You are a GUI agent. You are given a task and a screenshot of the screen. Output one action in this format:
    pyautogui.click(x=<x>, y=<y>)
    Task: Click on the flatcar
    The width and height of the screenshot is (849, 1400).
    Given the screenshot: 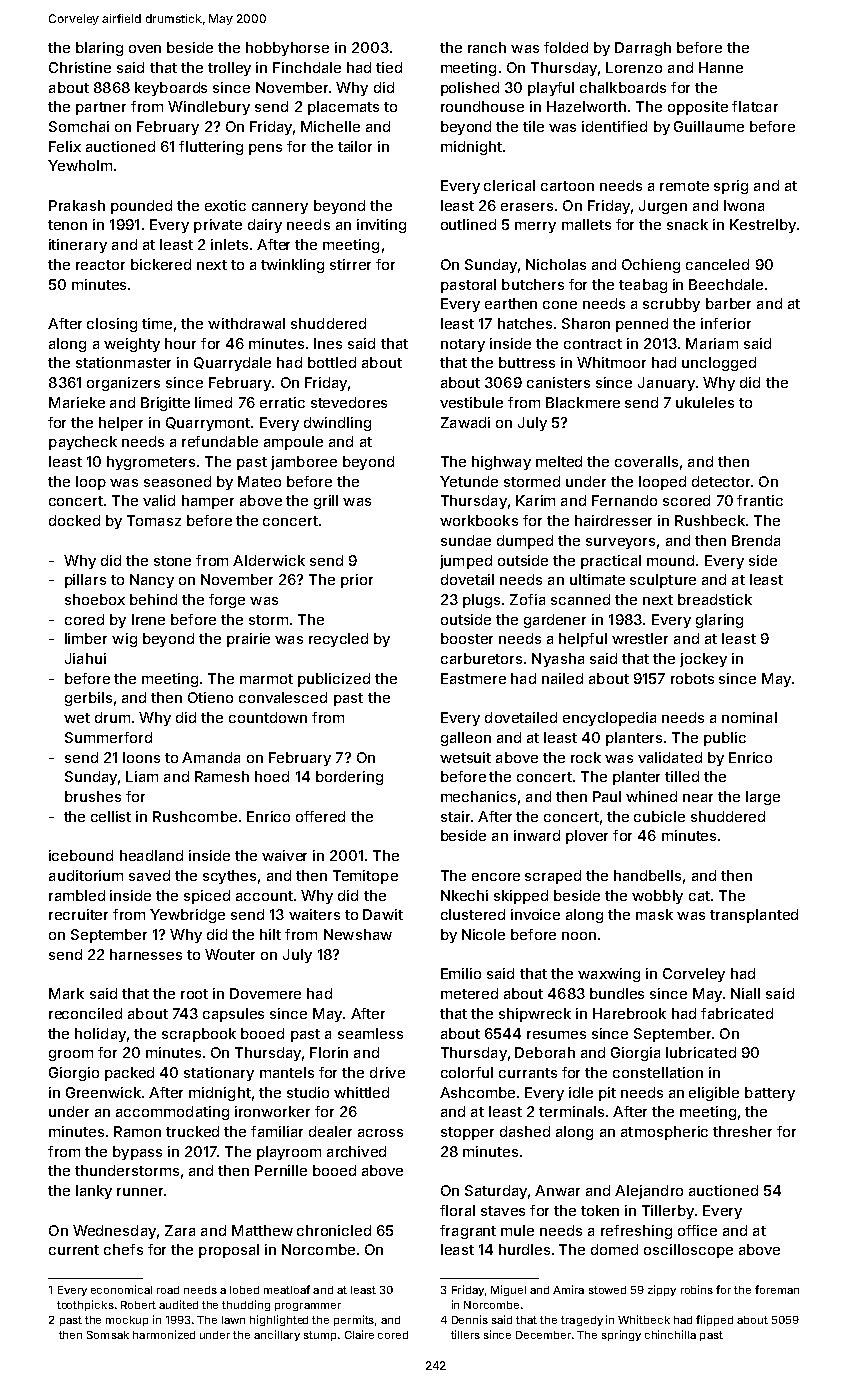 What is the action you would take?
    pyautogui.click(x=755, y=106)
